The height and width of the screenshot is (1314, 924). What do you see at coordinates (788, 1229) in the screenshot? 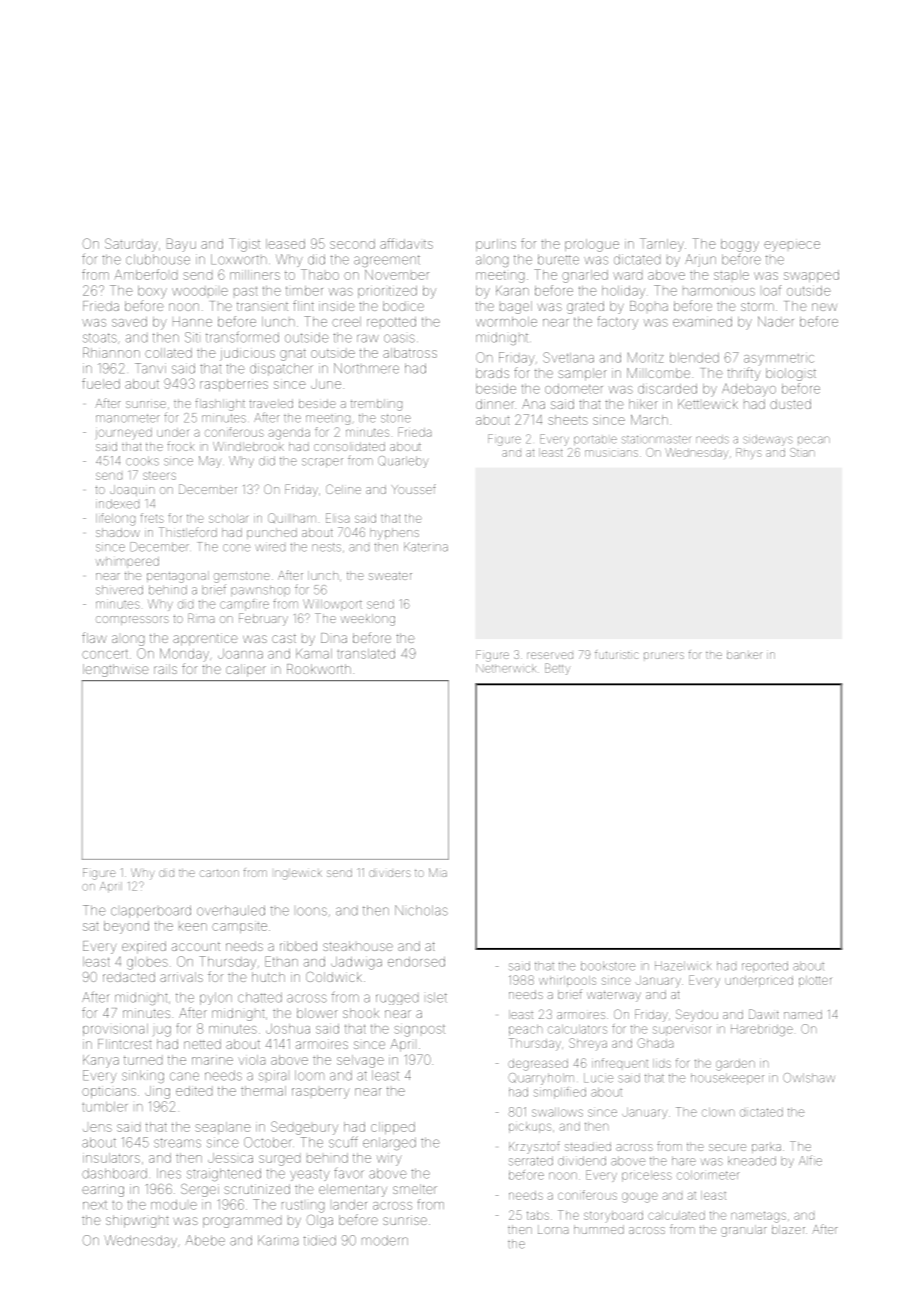
I see `blazer` at bounding box center [788, 1229].
